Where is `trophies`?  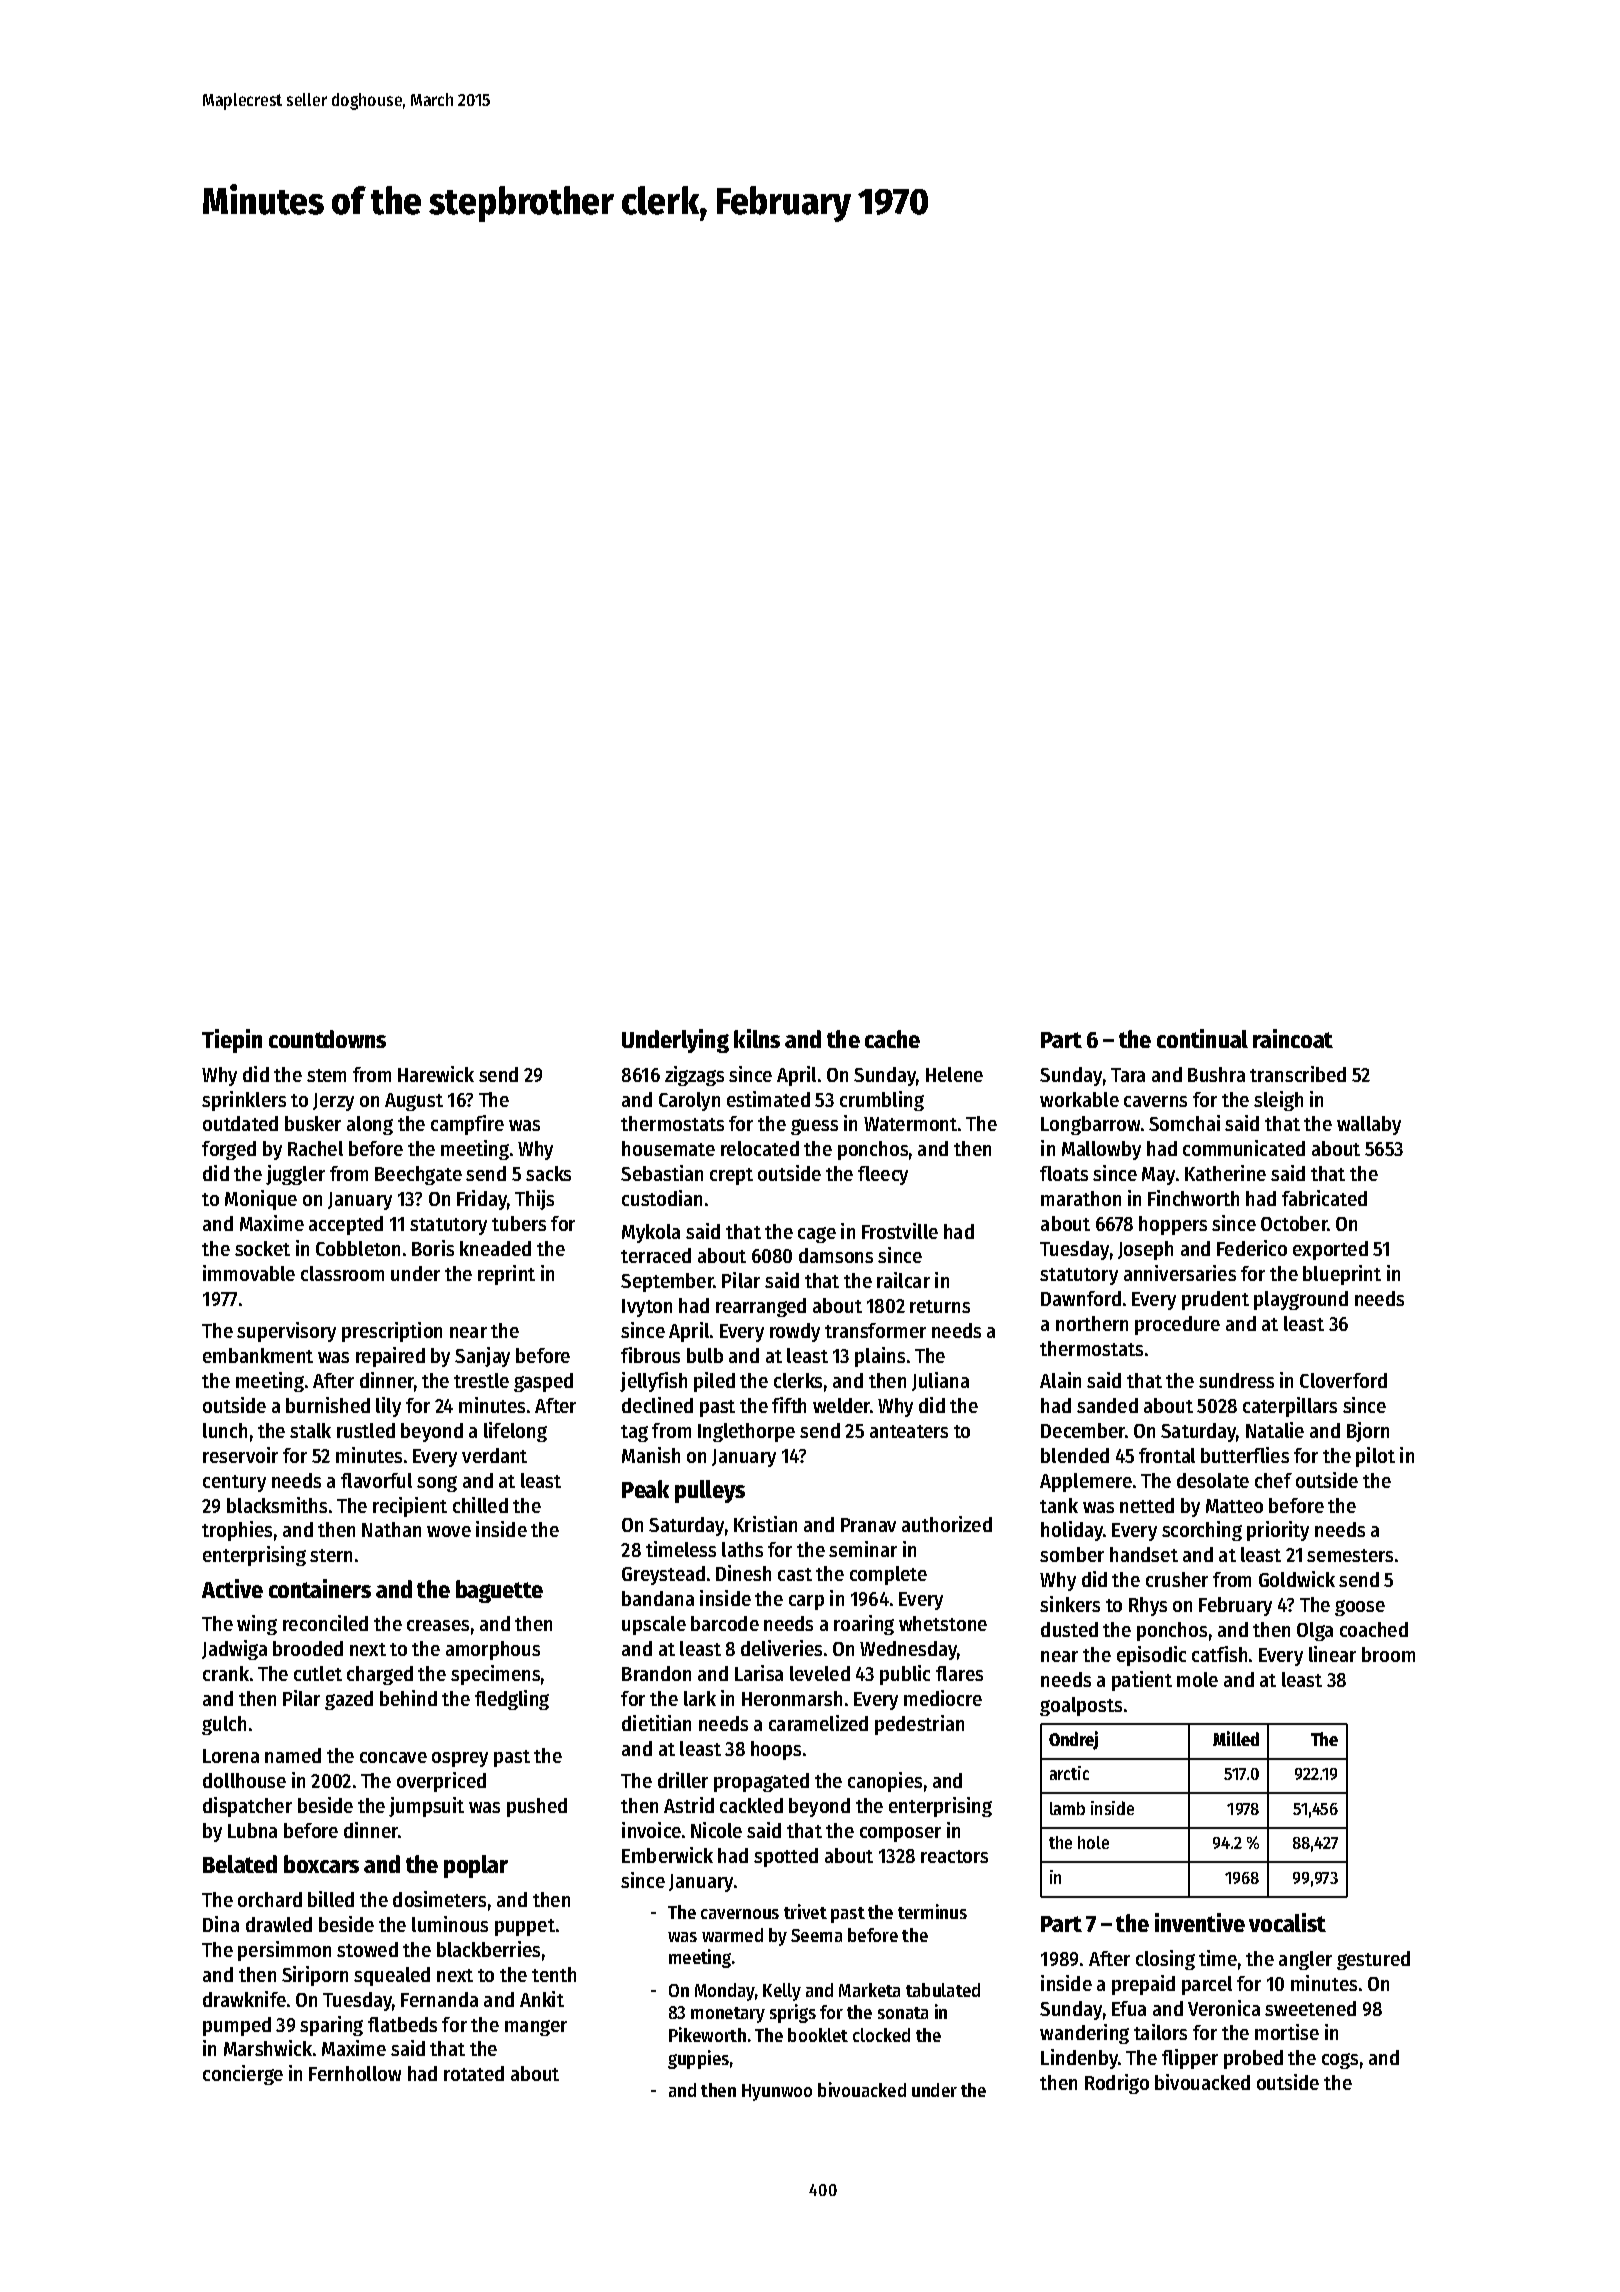 trophies is located at coordinates (237, 1531).
